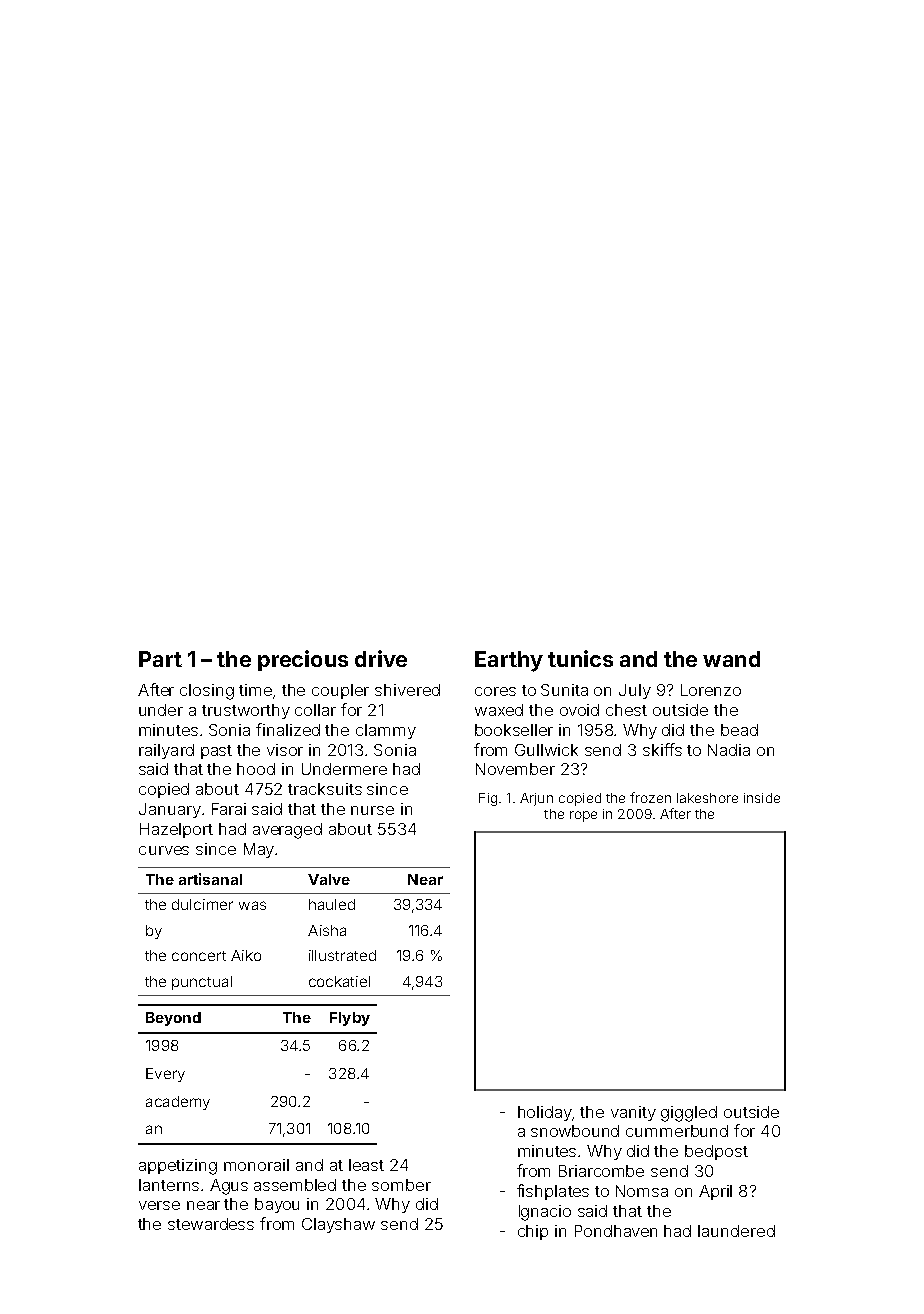  I want to click on Hazelport, so click(176, 830).
